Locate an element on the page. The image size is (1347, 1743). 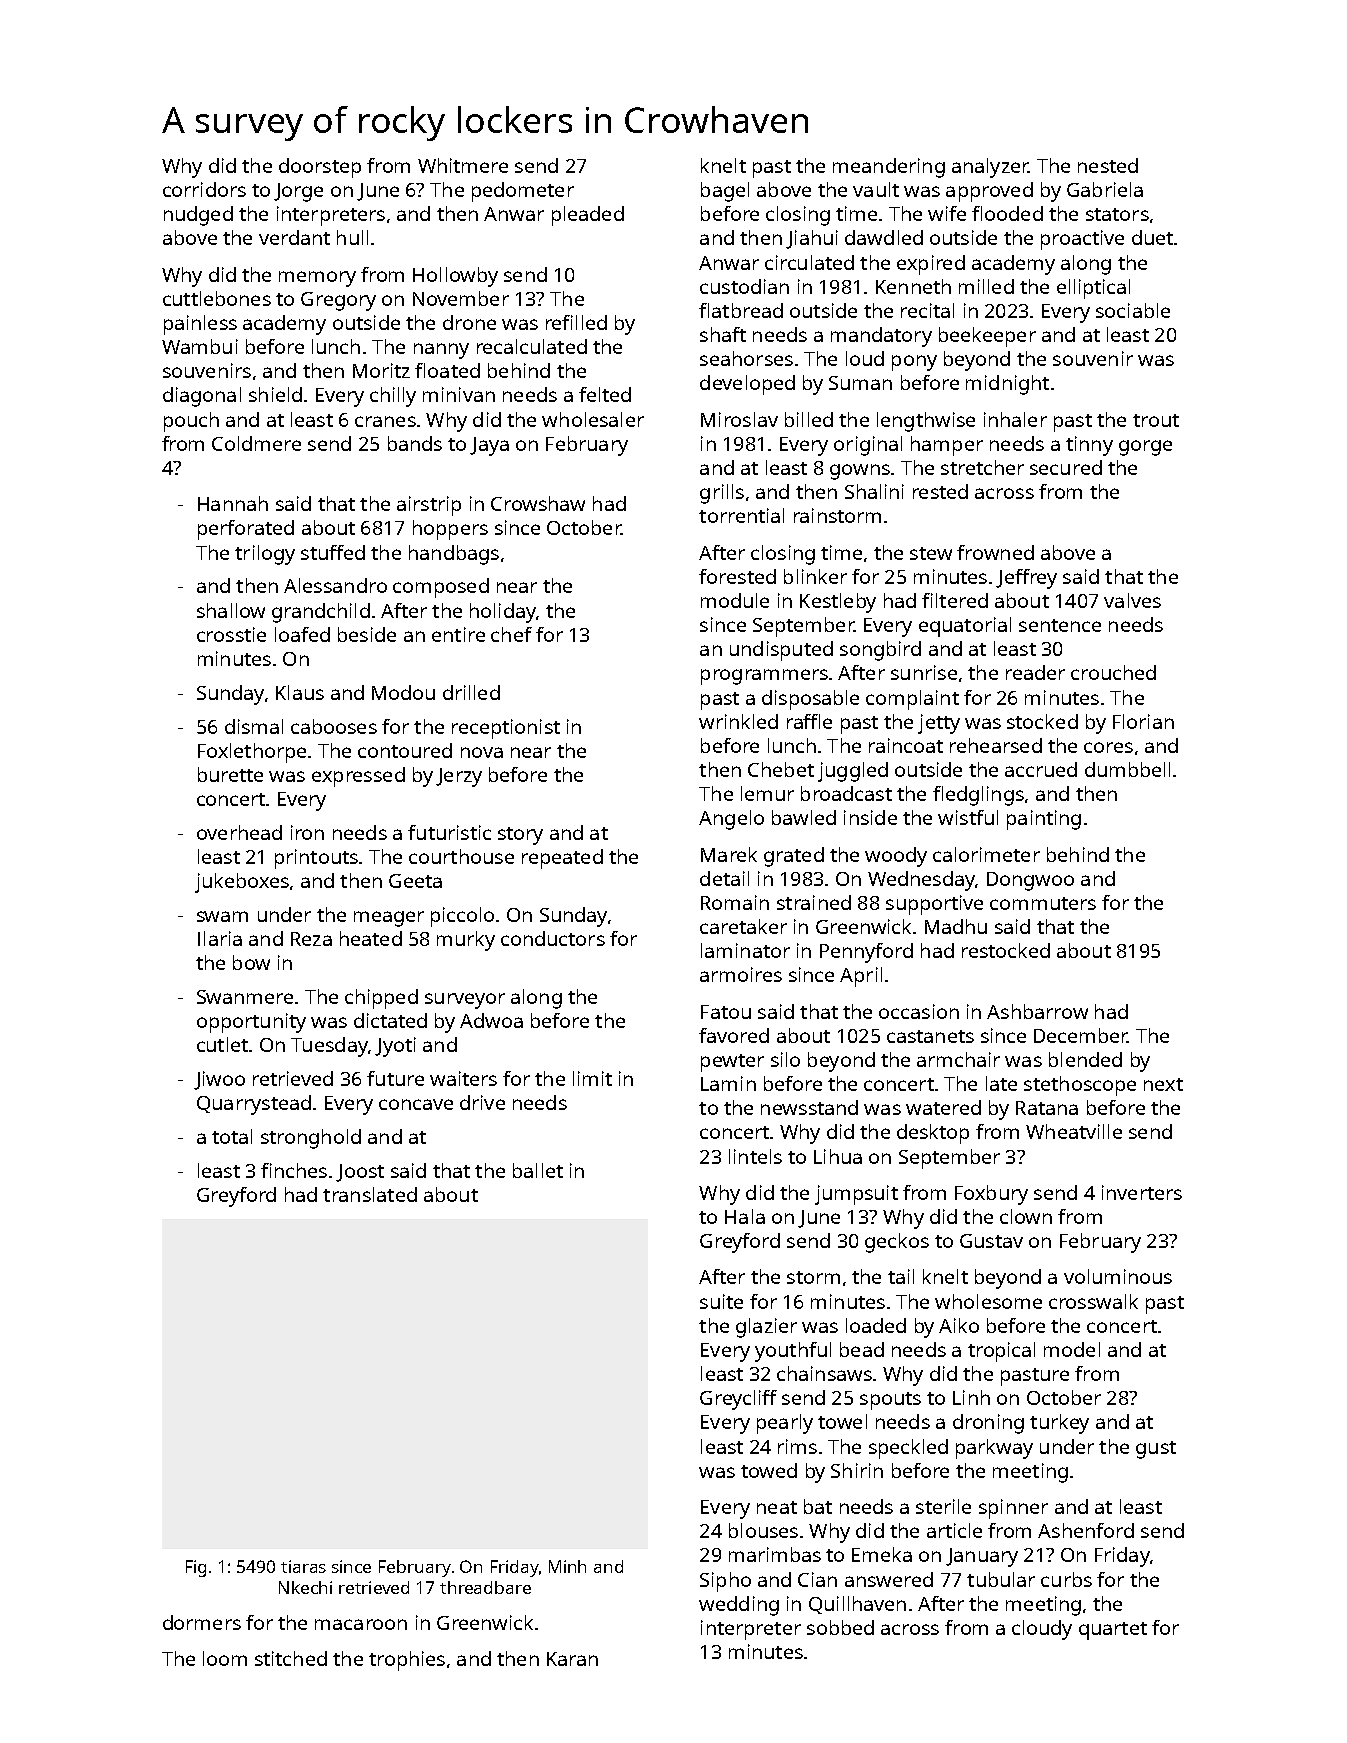
meandering is located at coordinates (889, 168).
